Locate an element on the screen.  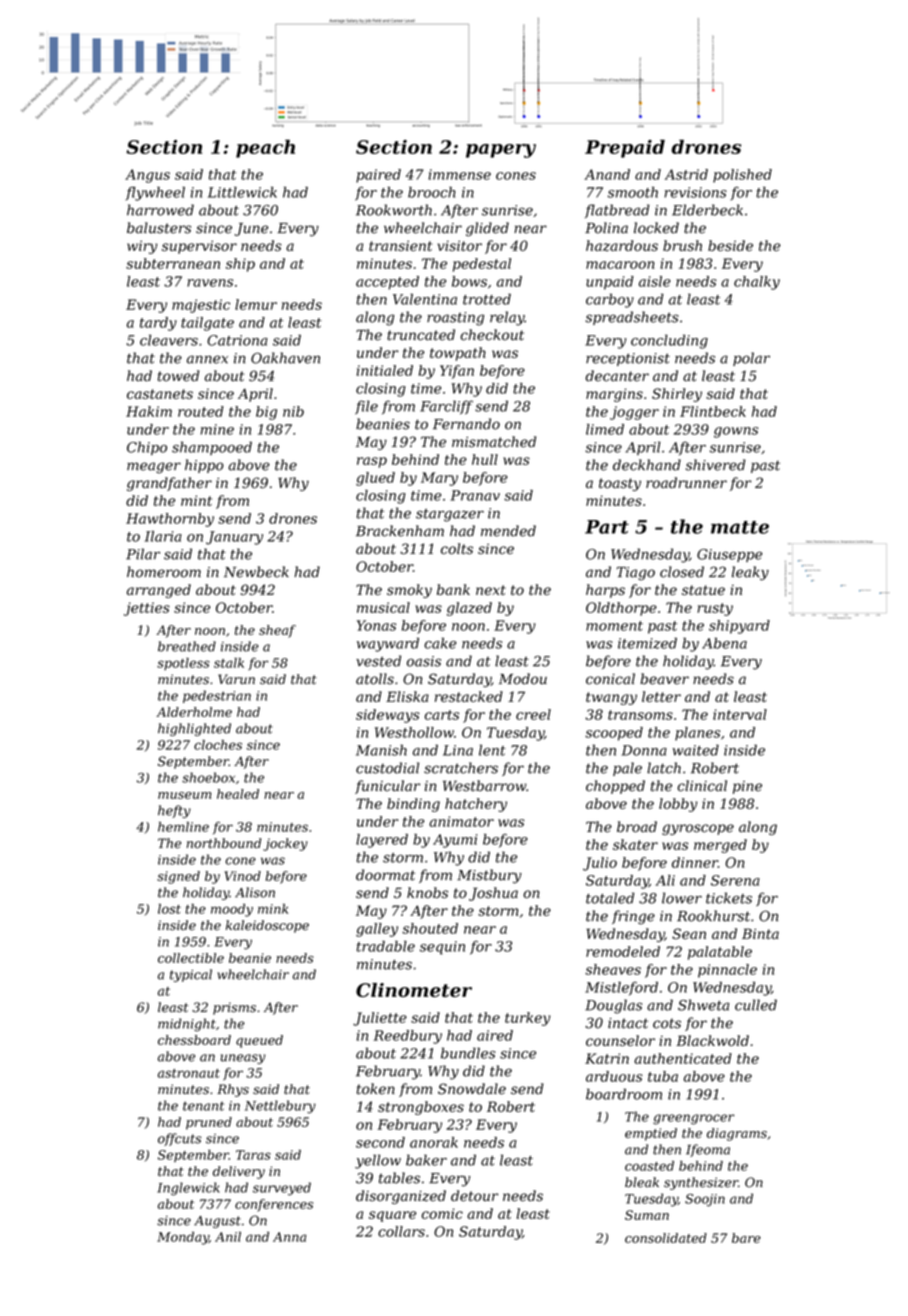
wiry is located at coordinates (142, 247).
